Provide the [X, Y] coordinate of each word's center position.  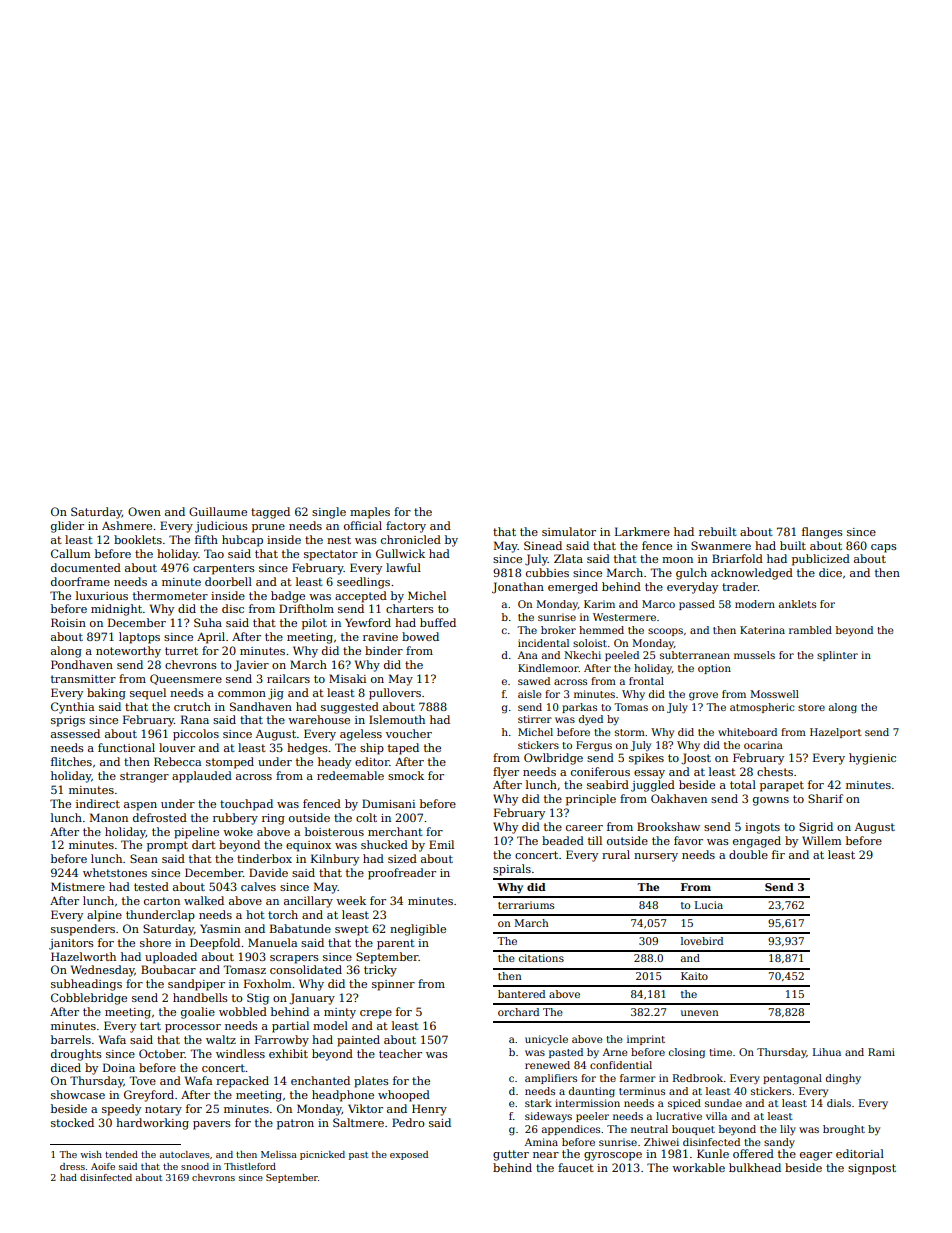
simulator [569, 531]
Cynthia [72, 708]
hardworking [152, 1124]
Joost [696, 759]
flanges [822, 533]
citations [541, 958]
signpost [872, 1169]
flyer [506, 773]
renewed [547, 1065]
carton [162, 901]
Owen [144, 511]
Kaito [694, 976]
